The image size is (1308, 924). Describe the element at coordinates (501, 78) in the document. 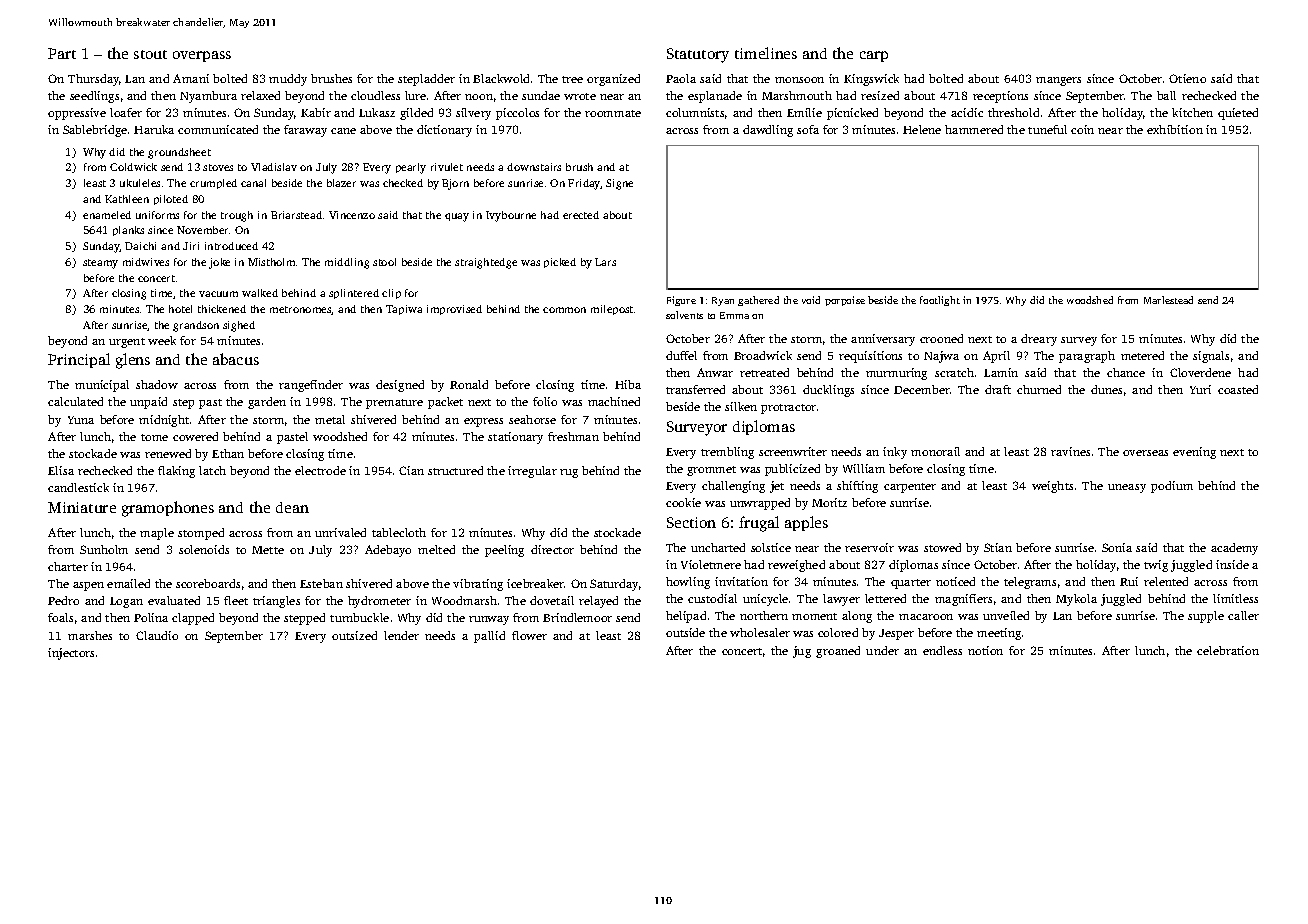

I see `Blackwold` at that location.
